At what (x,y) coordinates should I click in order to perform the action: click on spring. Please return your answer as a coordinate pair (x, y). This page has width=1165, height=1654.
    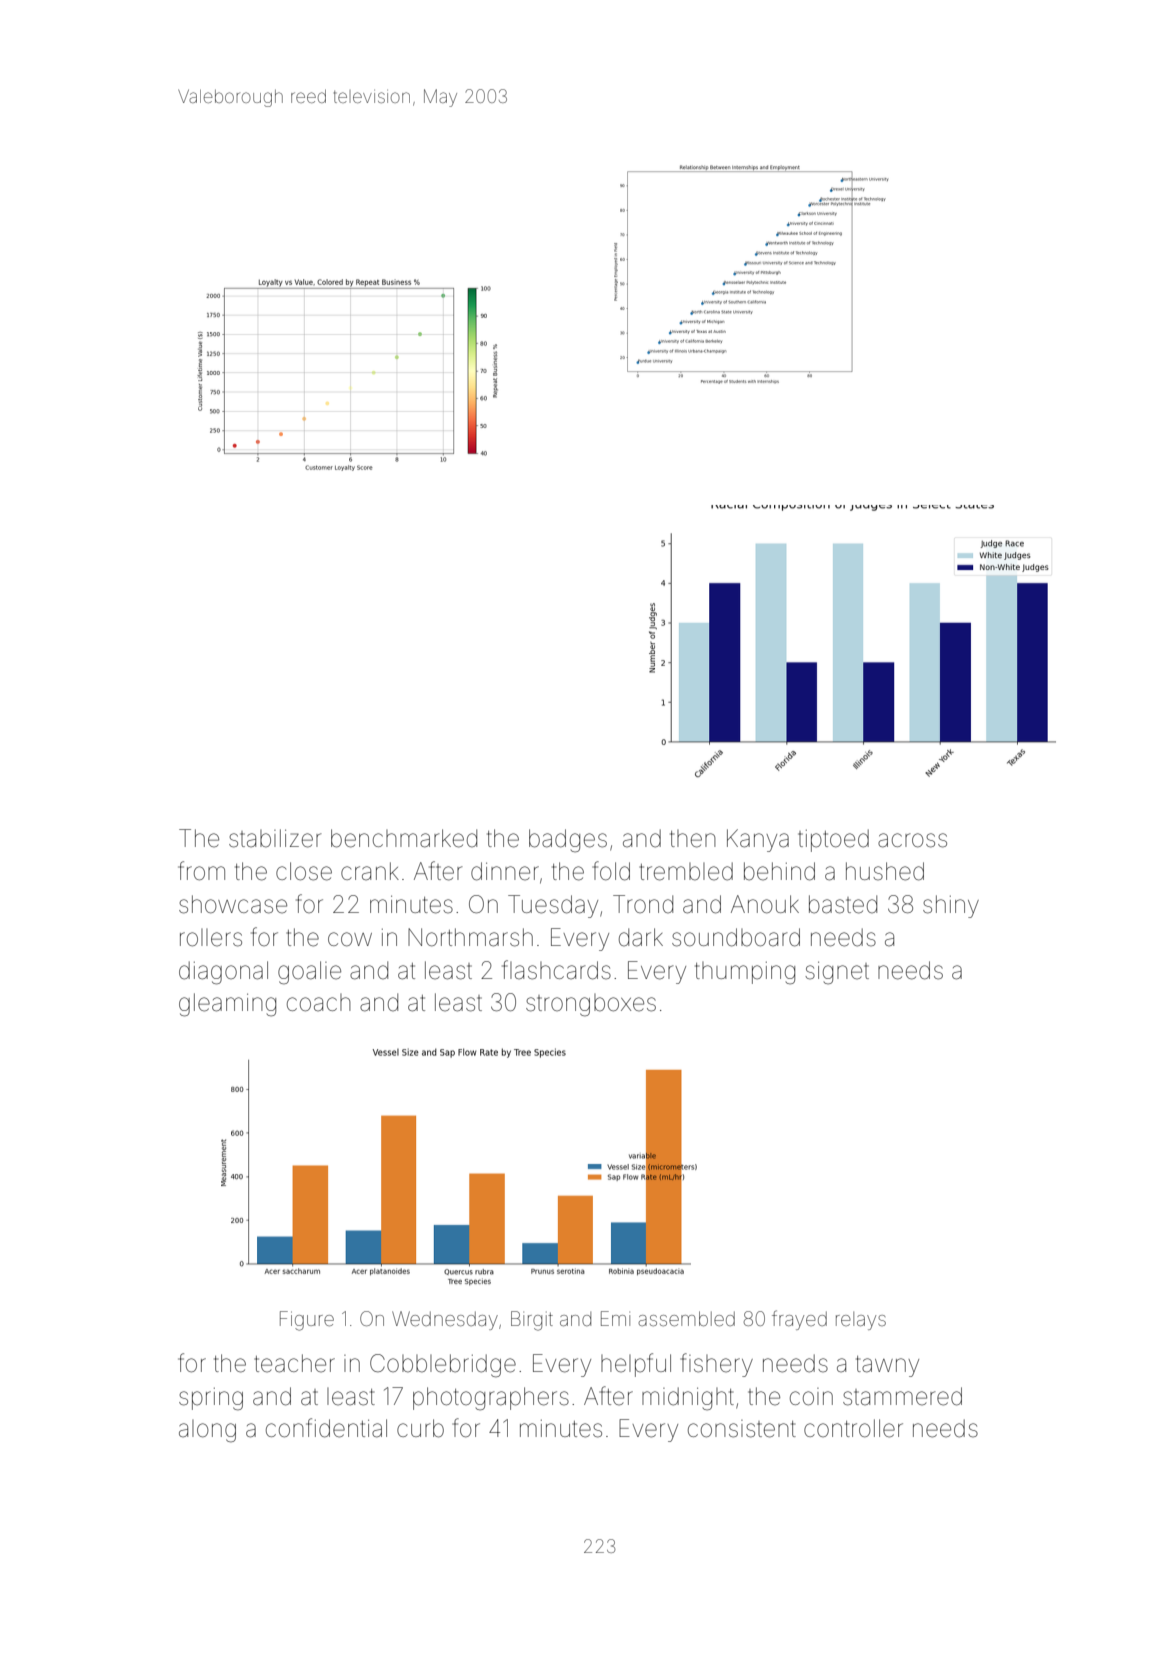
    Looking at the image, I should click on (211, 1399).
